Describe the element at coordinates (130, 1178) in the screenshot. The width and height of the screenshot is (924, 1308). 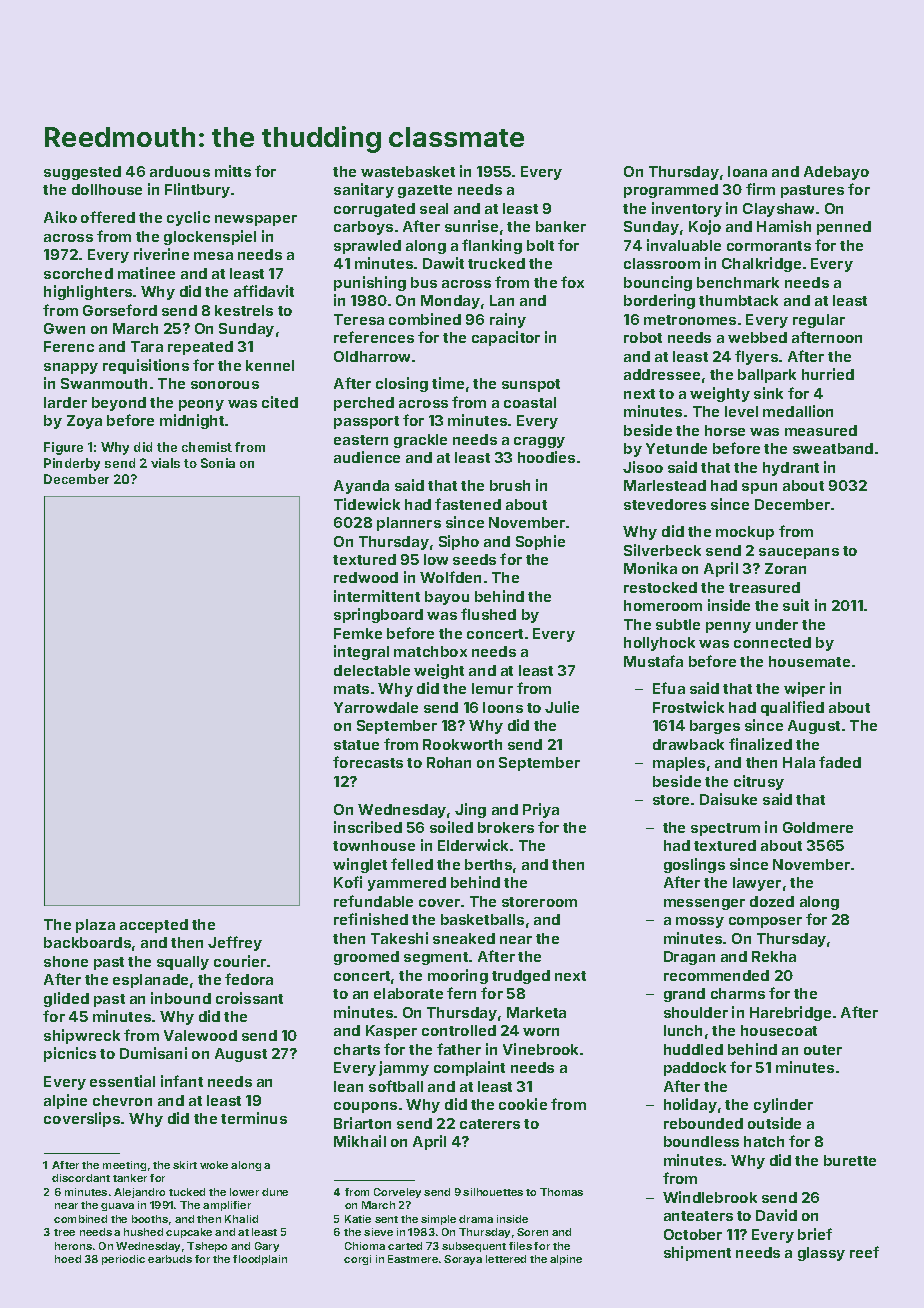
I see `tanker` at that location.
